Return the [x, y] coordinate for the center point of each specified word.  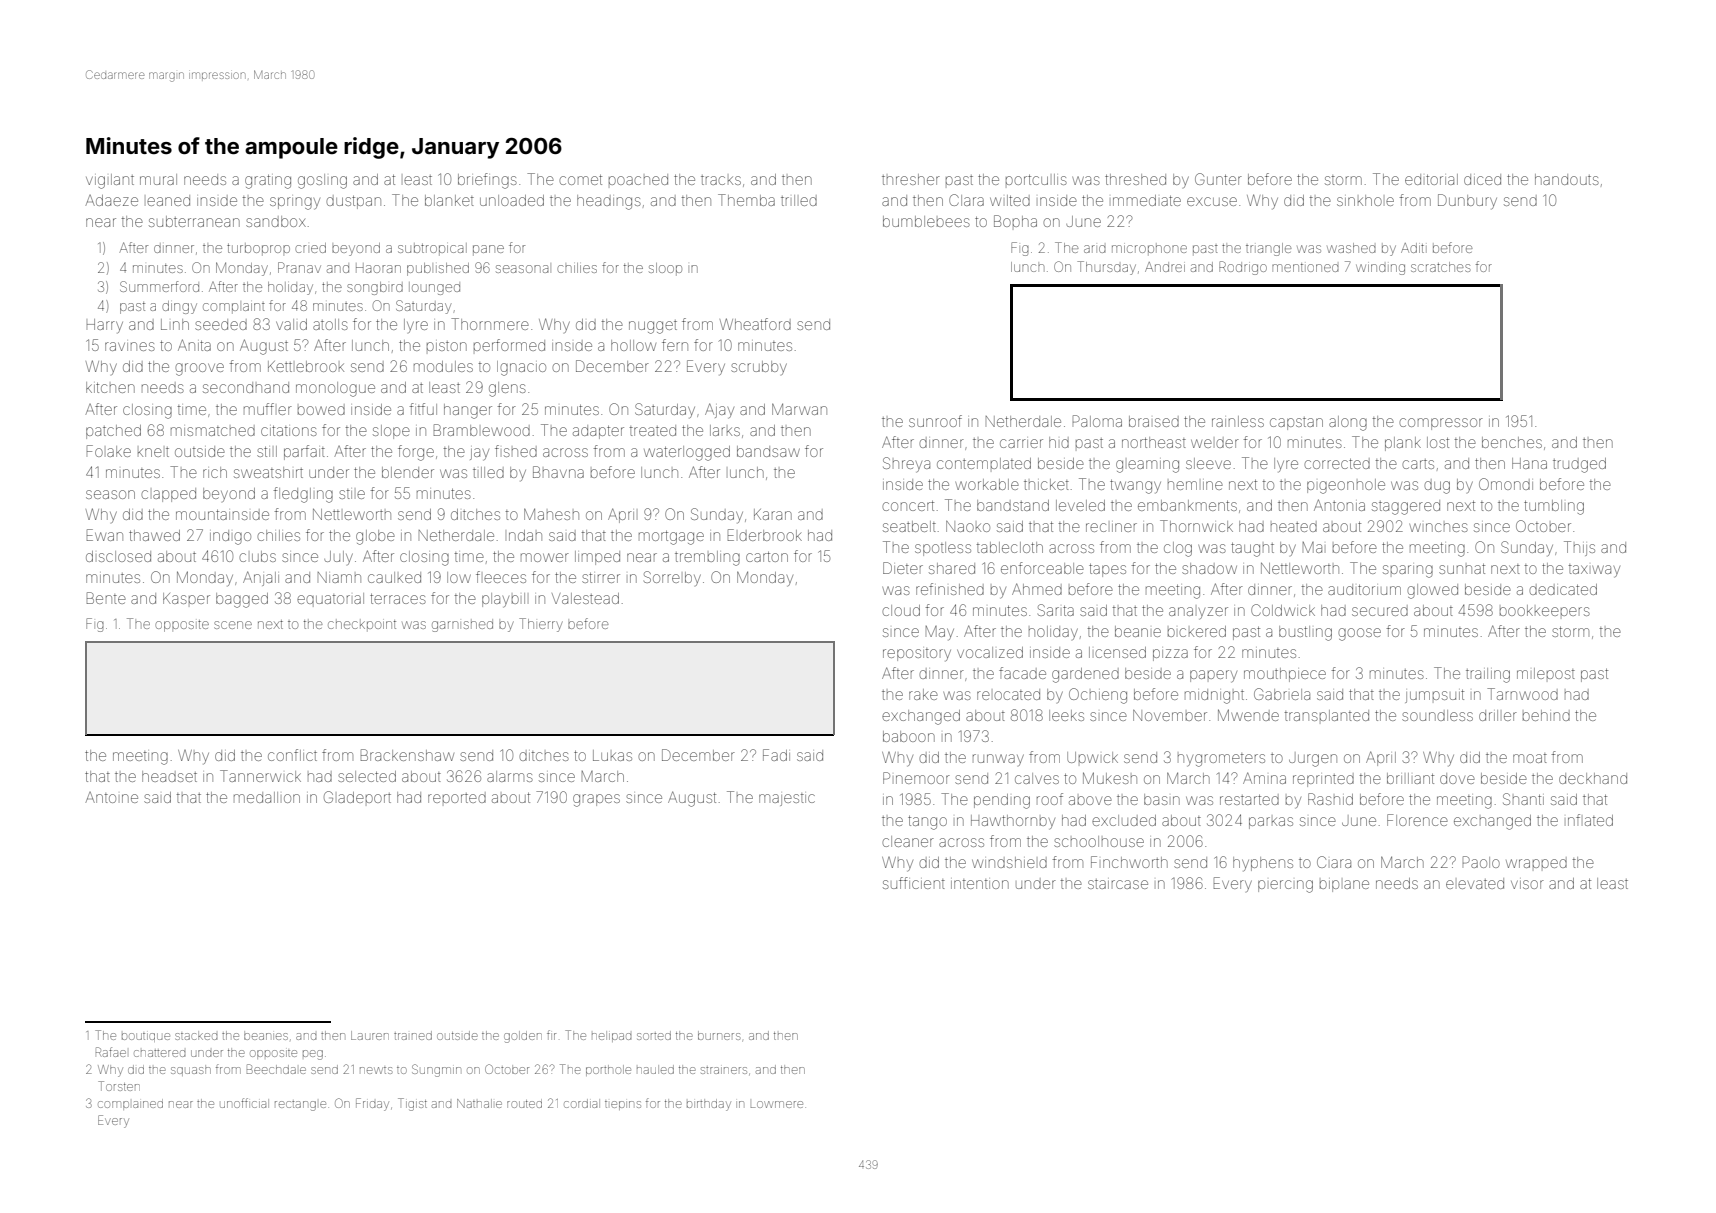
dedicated [1563, 589]
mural [158, 179]
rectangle [300, 1106]
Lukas [612, 755]
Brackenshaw [407, 755]
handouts [1567, 179]
